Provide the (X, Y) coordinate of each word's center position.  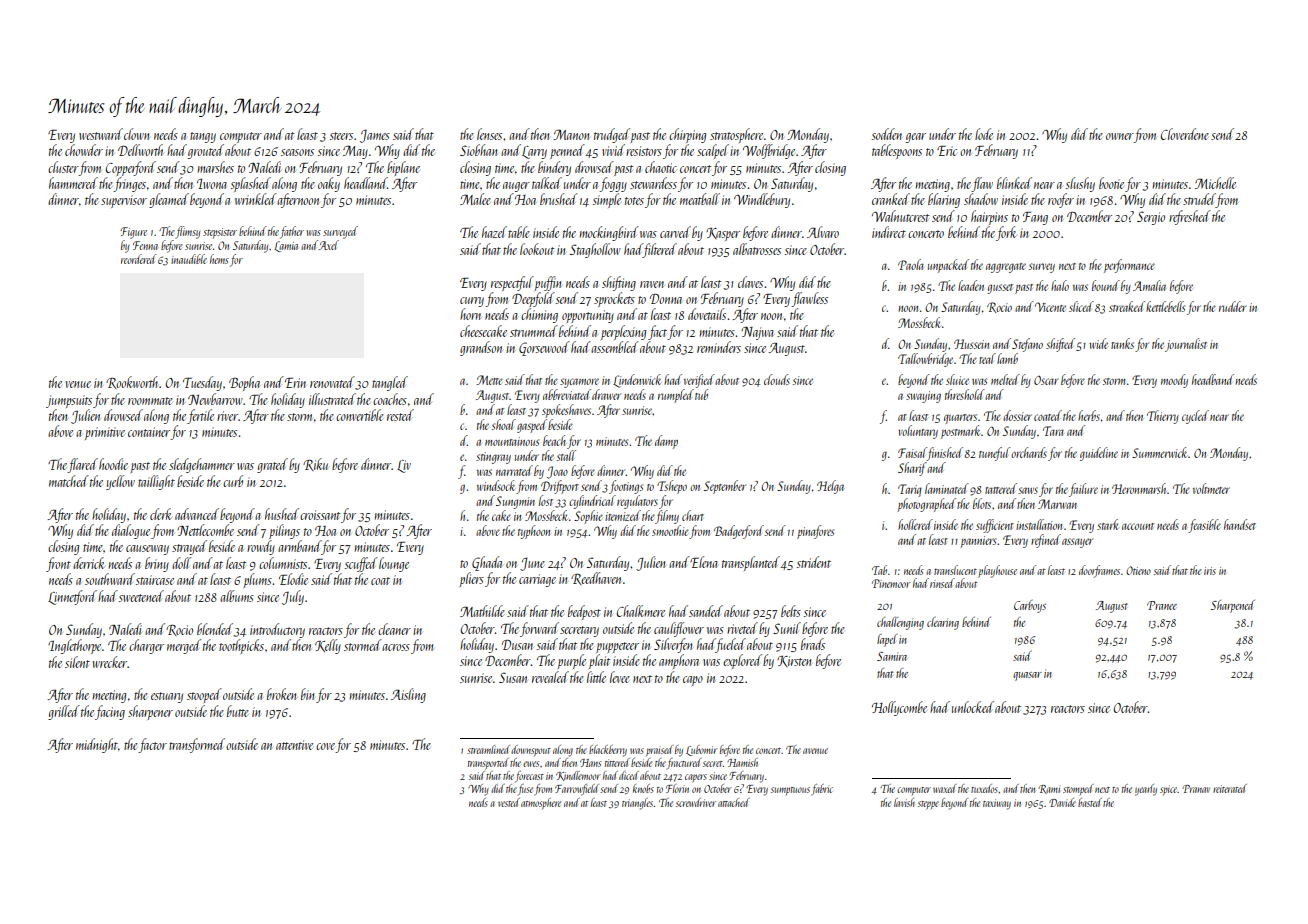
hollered (915, 524)
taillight (156, 482)
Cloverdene (1185, 134)
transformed (197, 745)
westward (101, 134)
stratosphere (736, 135)
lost (546, 500)
